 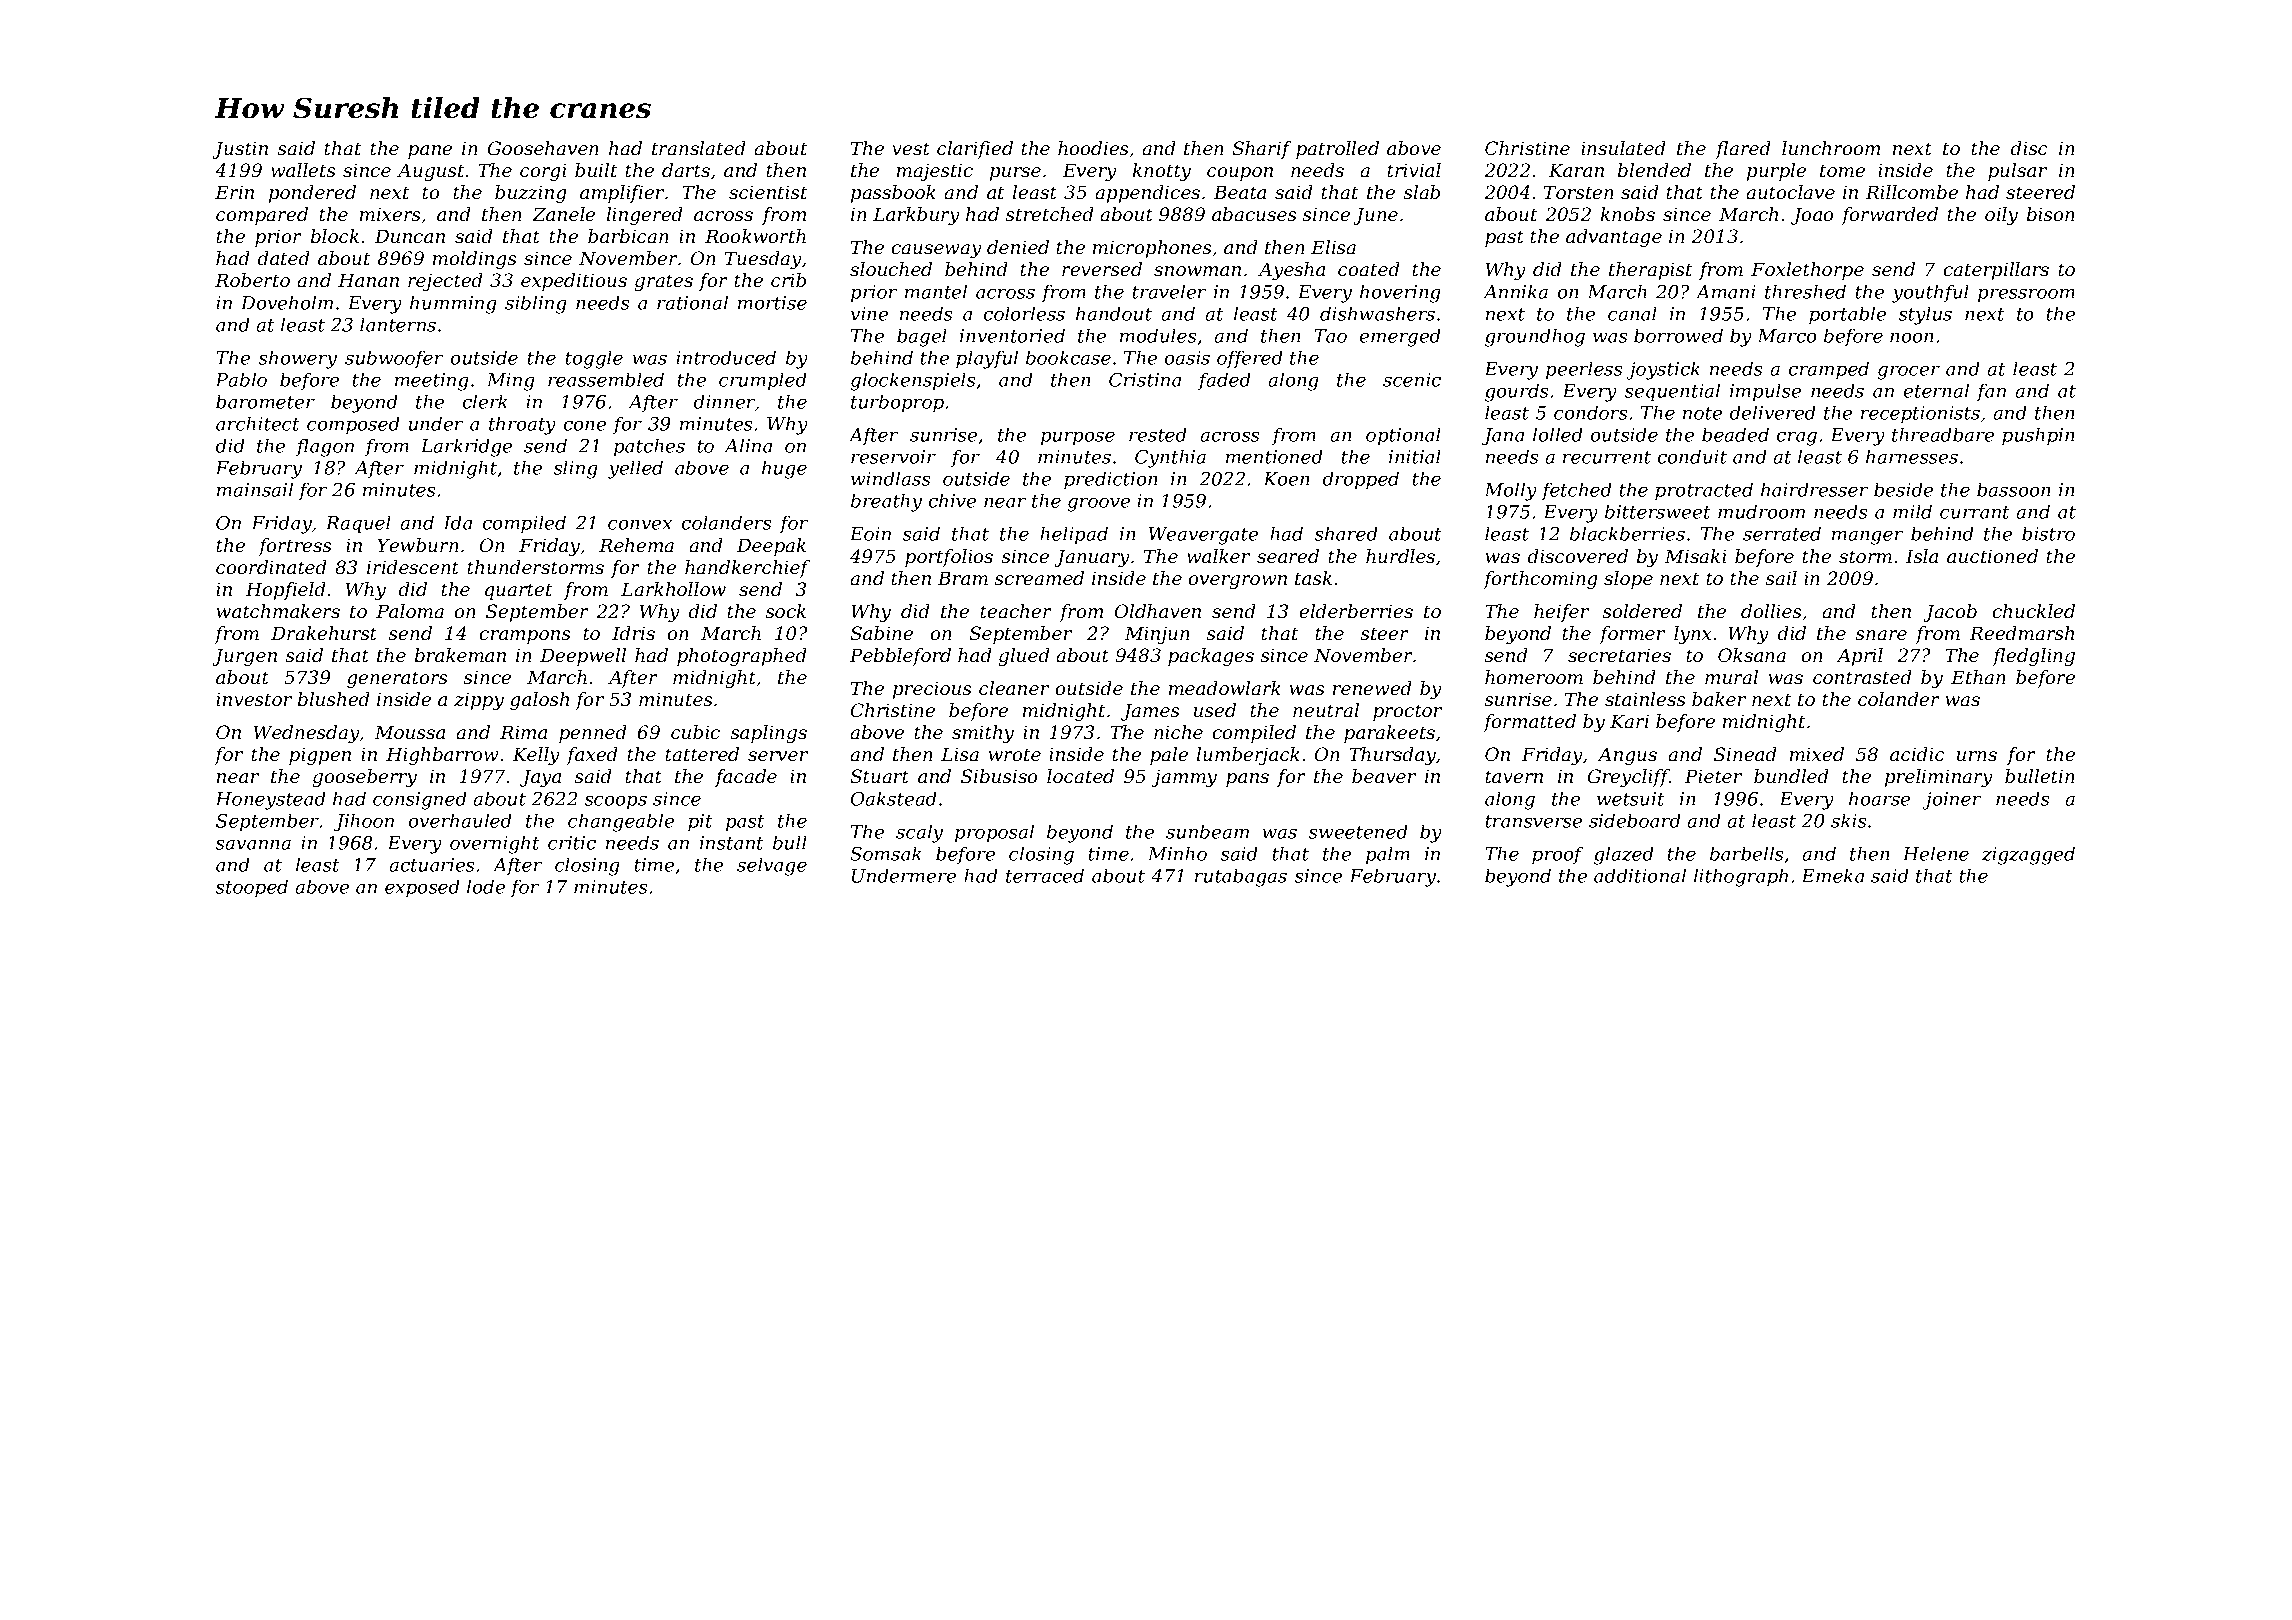 I want to click on overhauled, so click(x=460, y=820).
